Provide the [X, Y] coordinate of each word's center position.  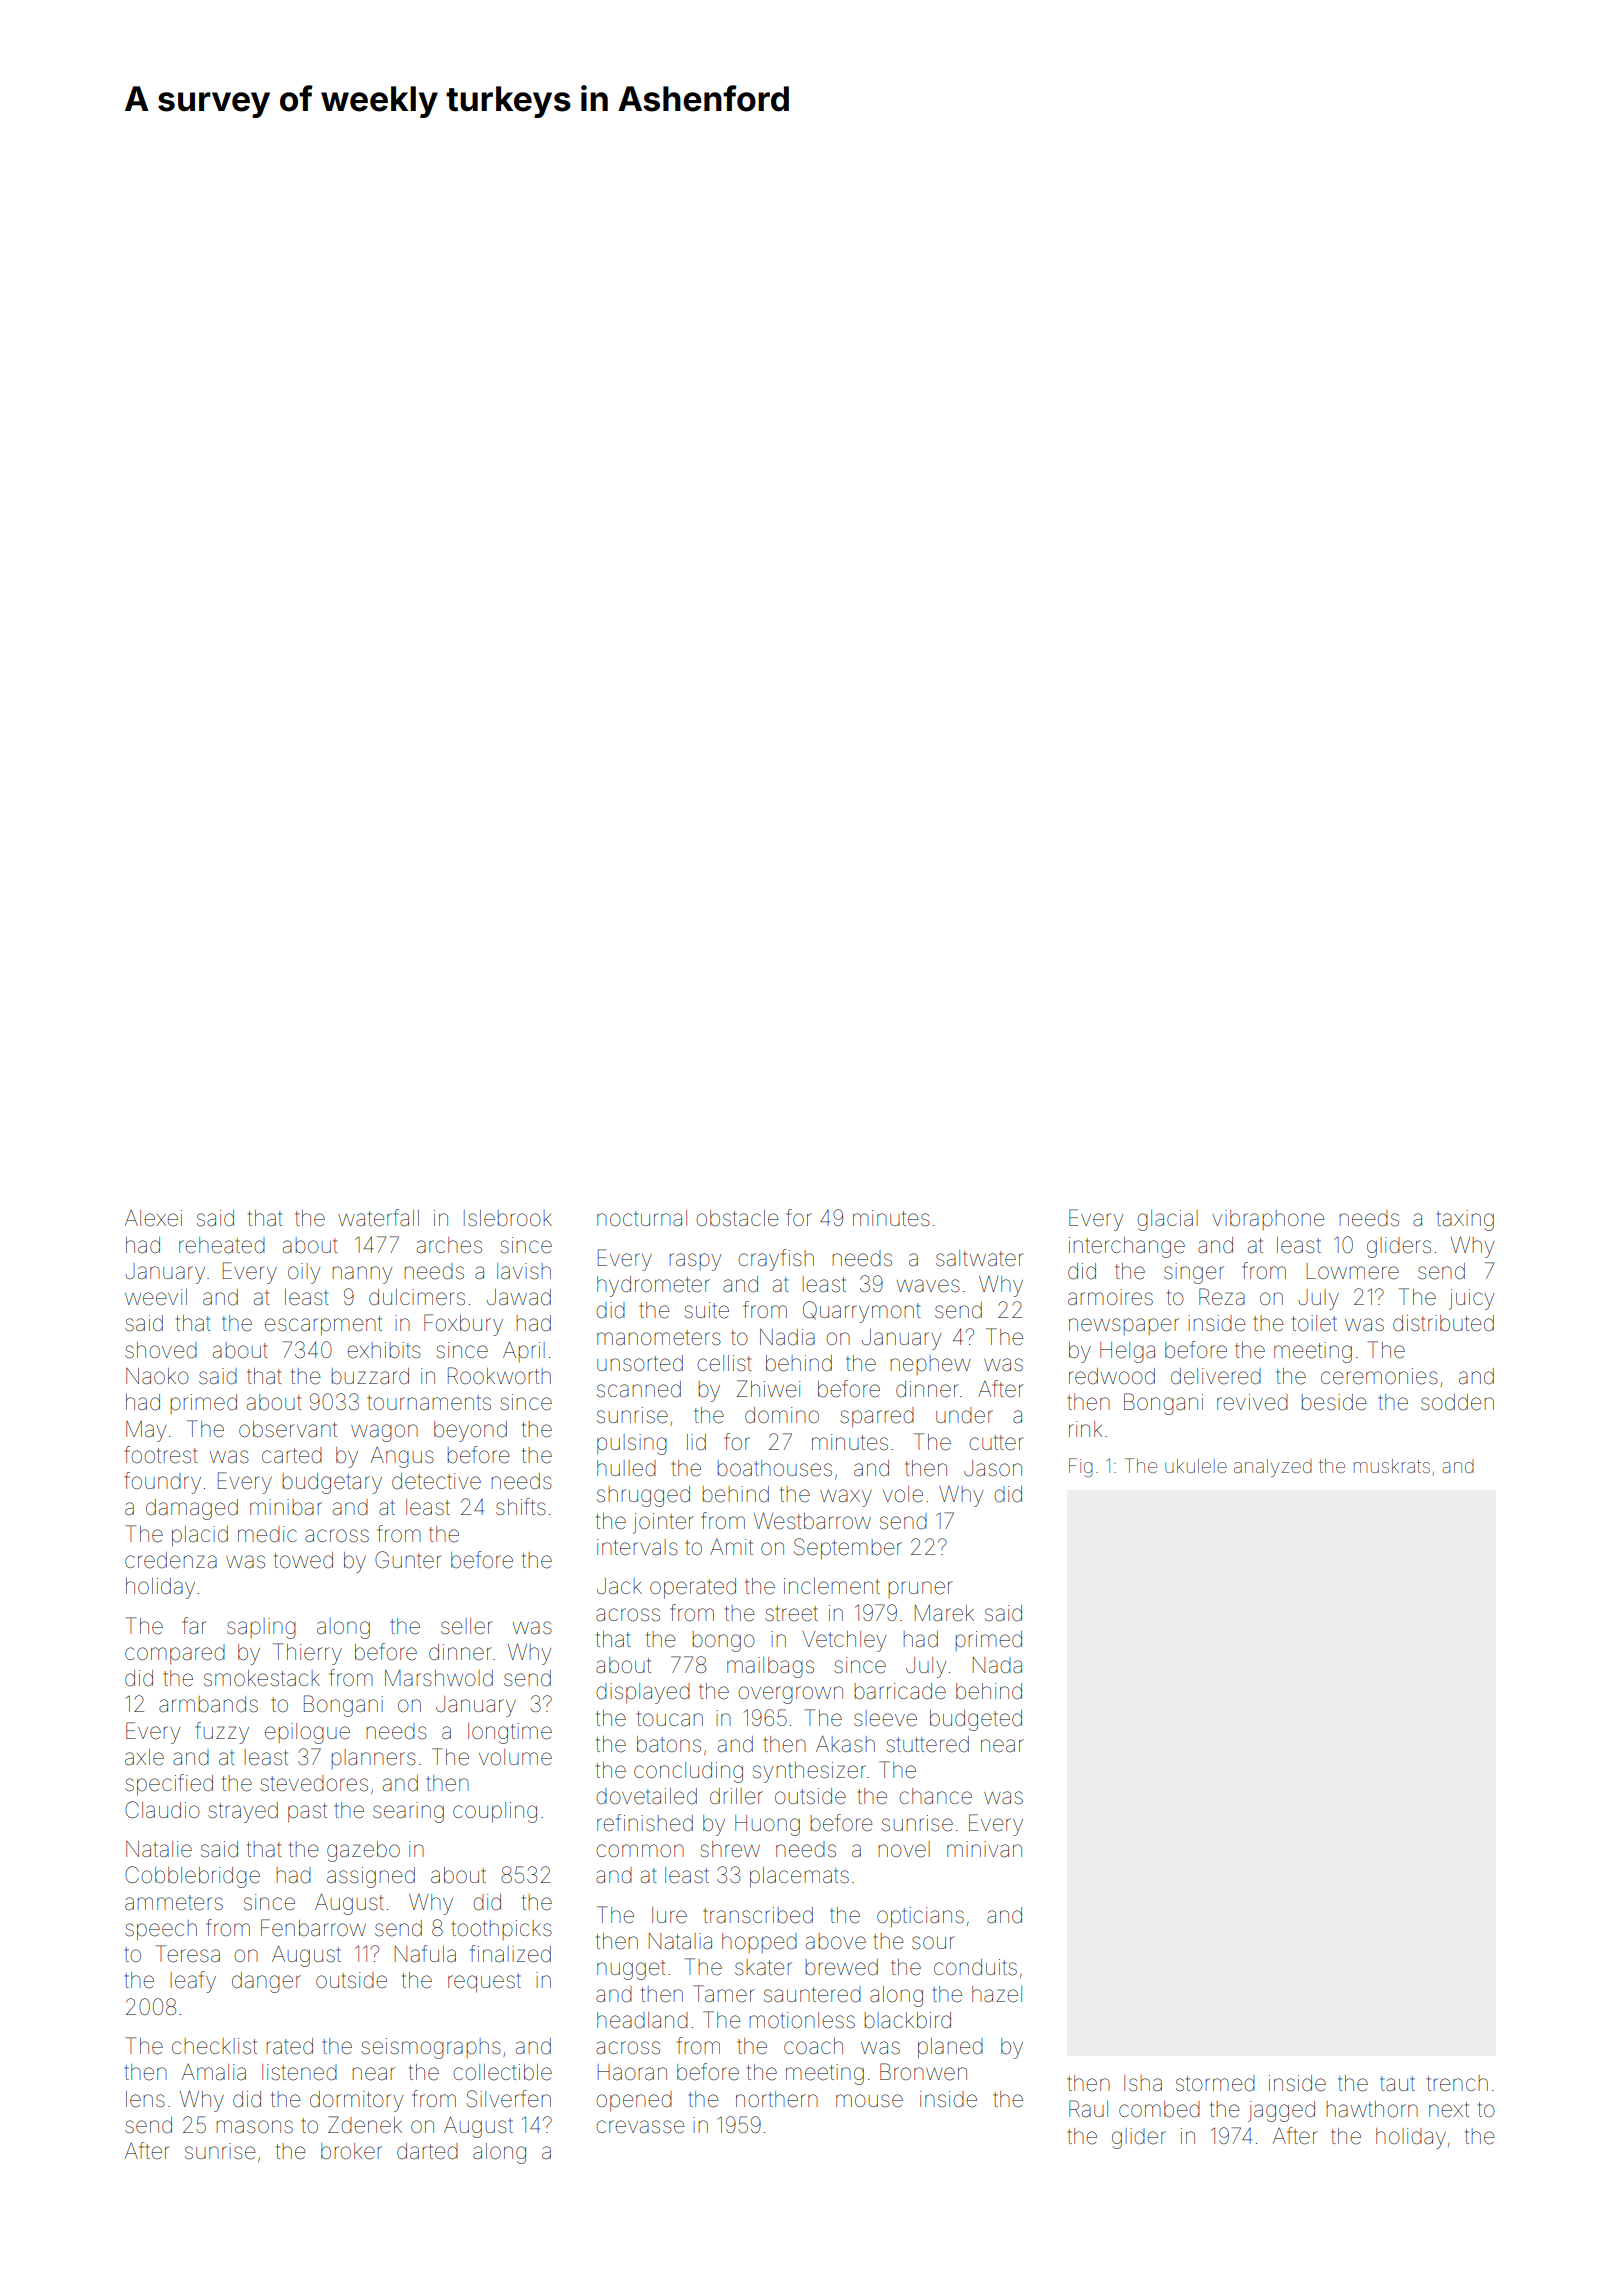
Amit [731, 1547]
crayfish [776, 1260]
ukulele [1196, 1466]
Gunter [408, 1560]
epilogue [307, 1733]
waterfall [378, 1218]
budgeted [976, 1720]
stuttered [927, 1744]
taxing [1465, 1220]
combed [1159, 2109]
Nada [997, 1665]
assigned [371, 1877]
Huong [767, 1825]
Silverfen [509, 2099]
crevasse [640, 2127]
